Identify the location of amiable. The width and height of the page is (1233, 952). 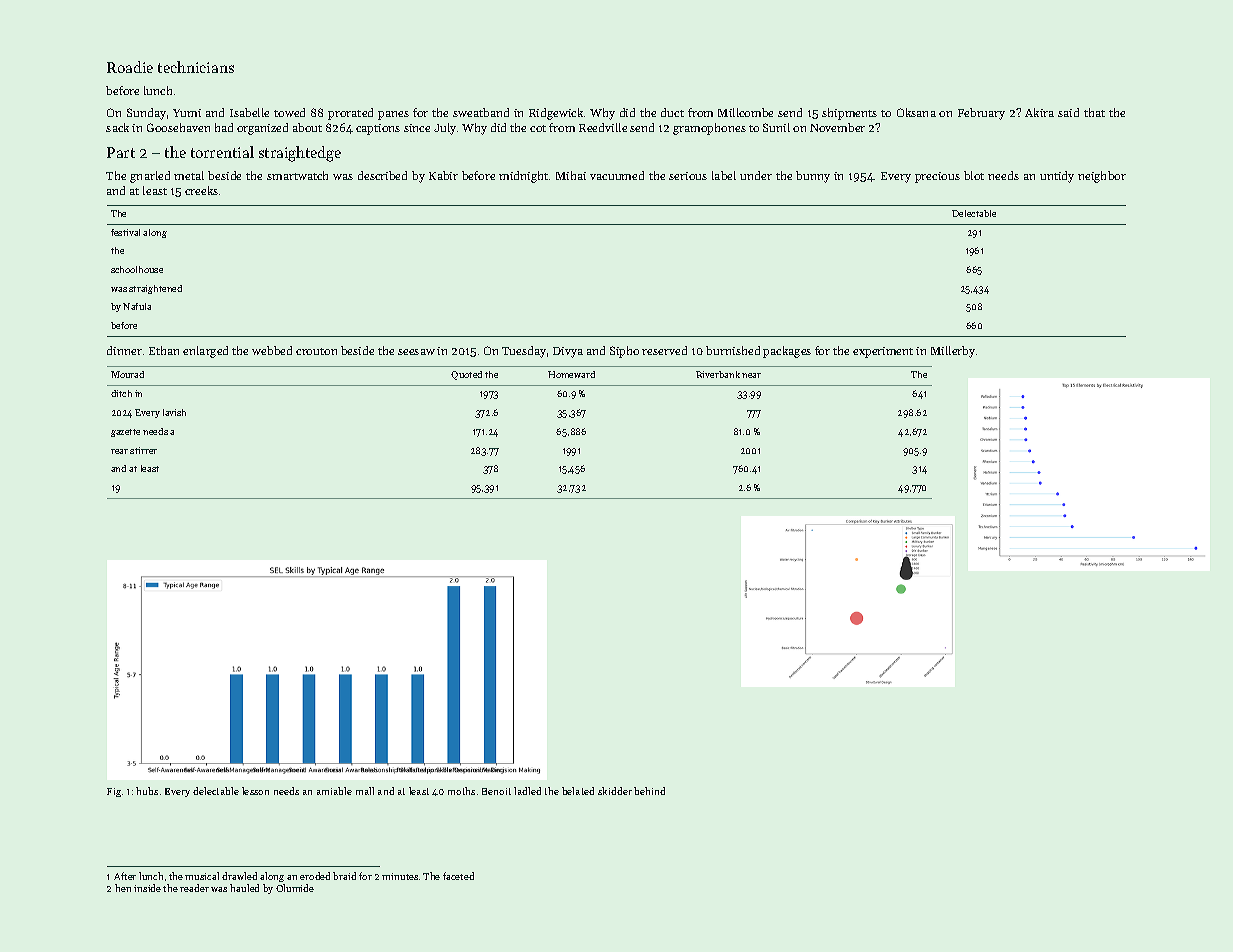
(334, 791).
